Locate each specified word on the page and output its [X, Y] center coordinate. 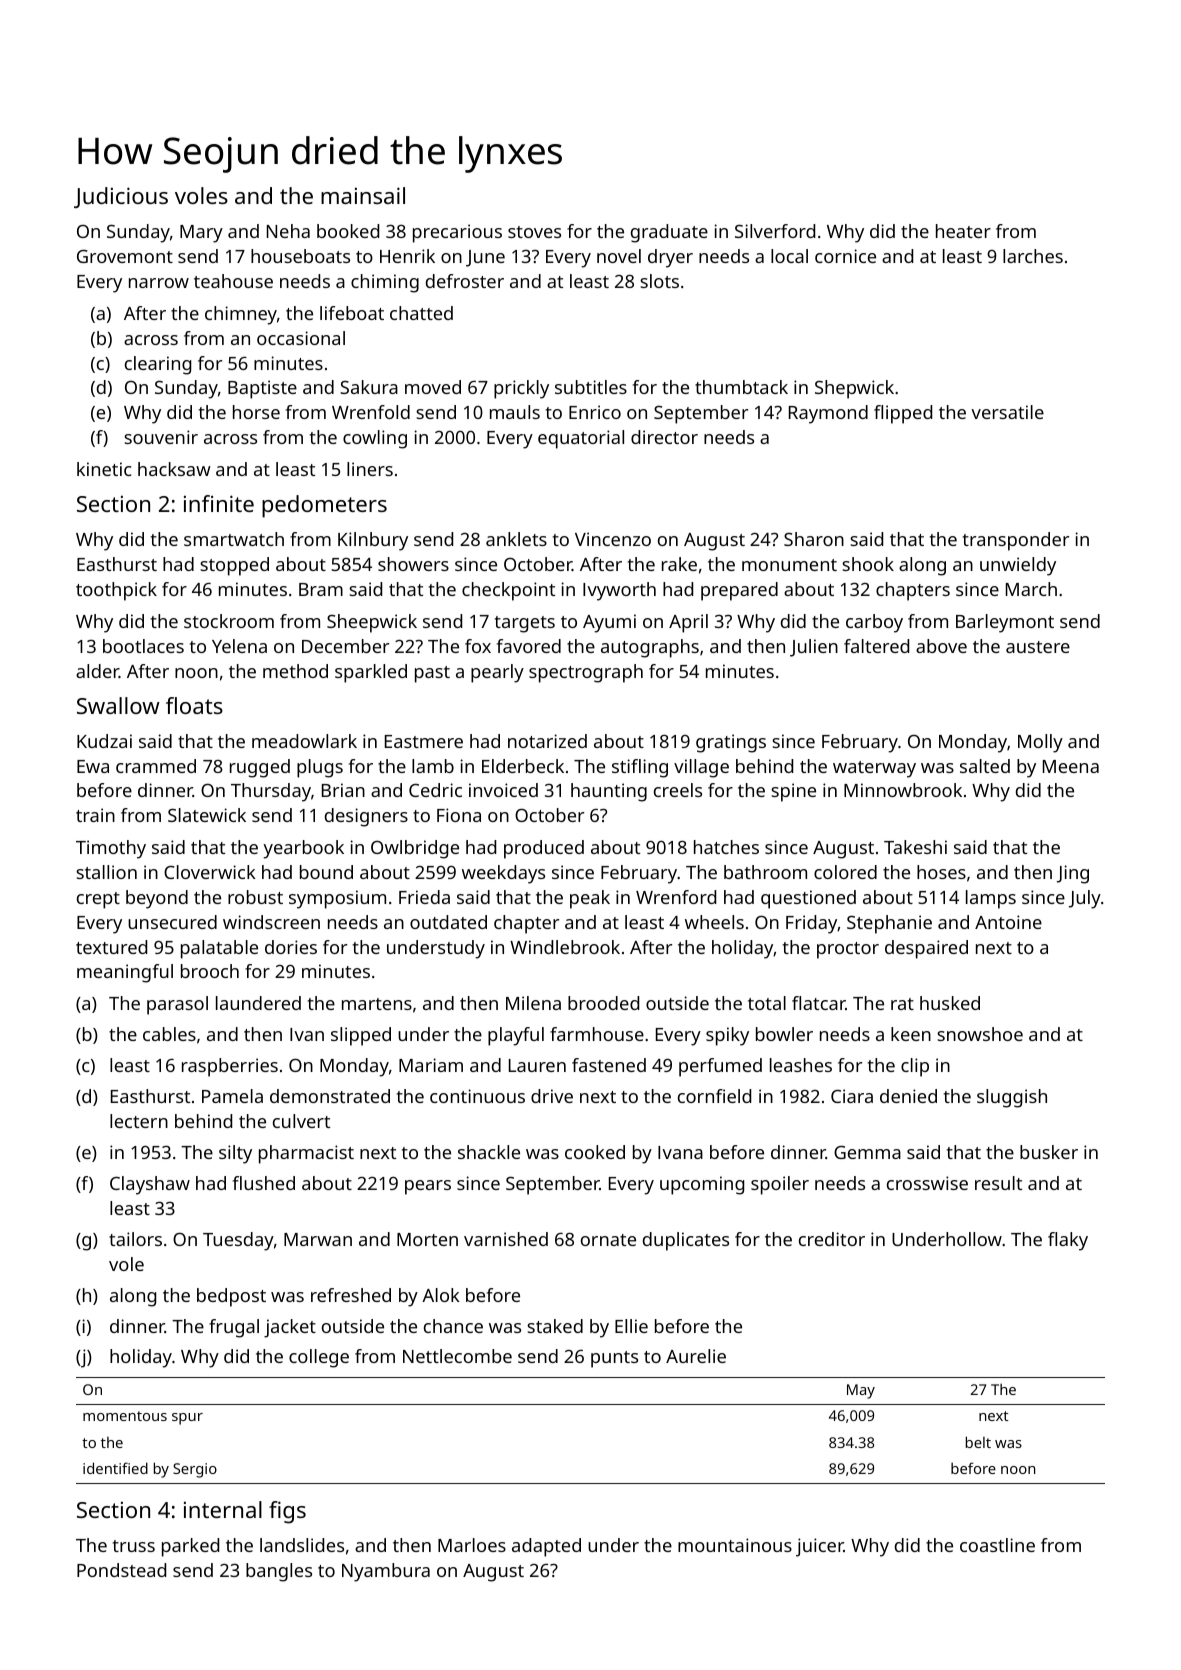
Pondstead [121, 1570]
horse [256, 412]
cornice [845, 256]
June [485, 258]
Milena [533, 1003]
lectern [139, 1121]
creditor [832, 1239]
